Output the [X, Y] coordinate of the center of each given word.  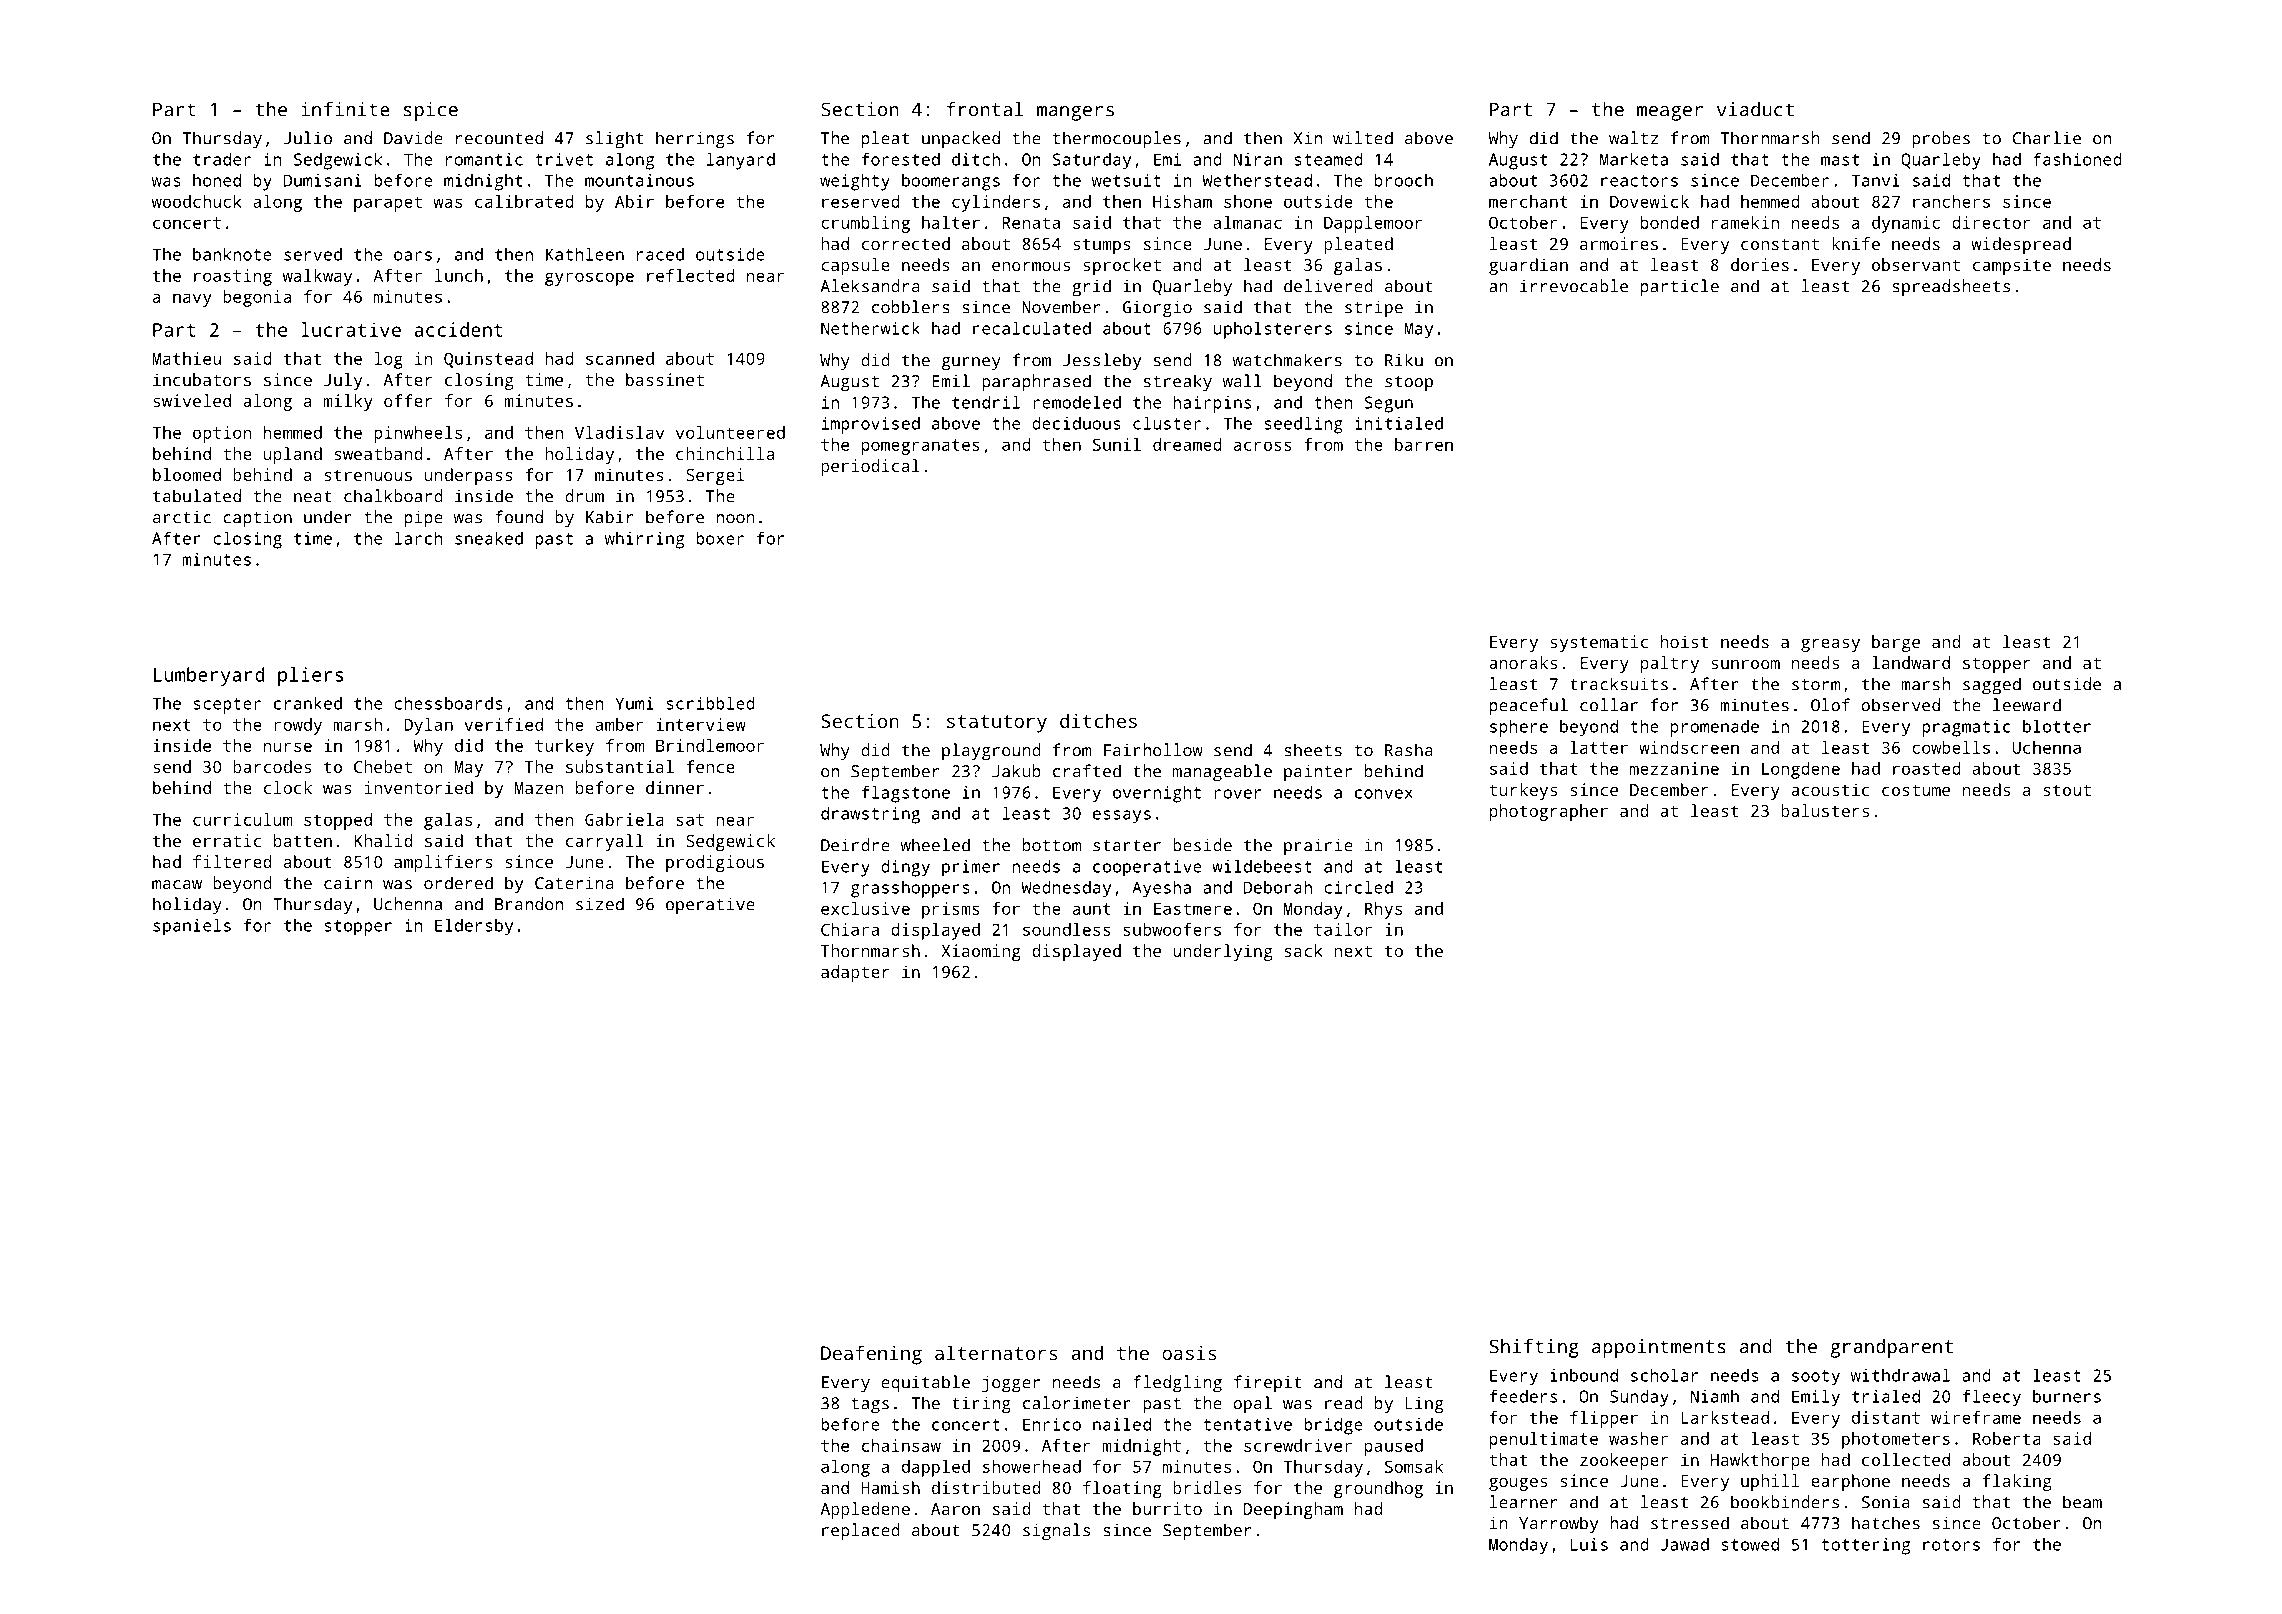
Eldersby [474, 927]
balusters [1825, 810]
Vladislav [619, 432]
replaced [861, 1532]
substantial [620, 766]
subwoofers [1172, 929]
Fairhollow [1153, 750]
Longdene [1801, 770]
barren [1424, 444]
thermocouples [1117, 140]
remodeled [1077, 402]
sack [1304, 950]
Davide [413, 138]
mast [1840, 160]
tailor [1343, 929]
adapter [855, 973]
